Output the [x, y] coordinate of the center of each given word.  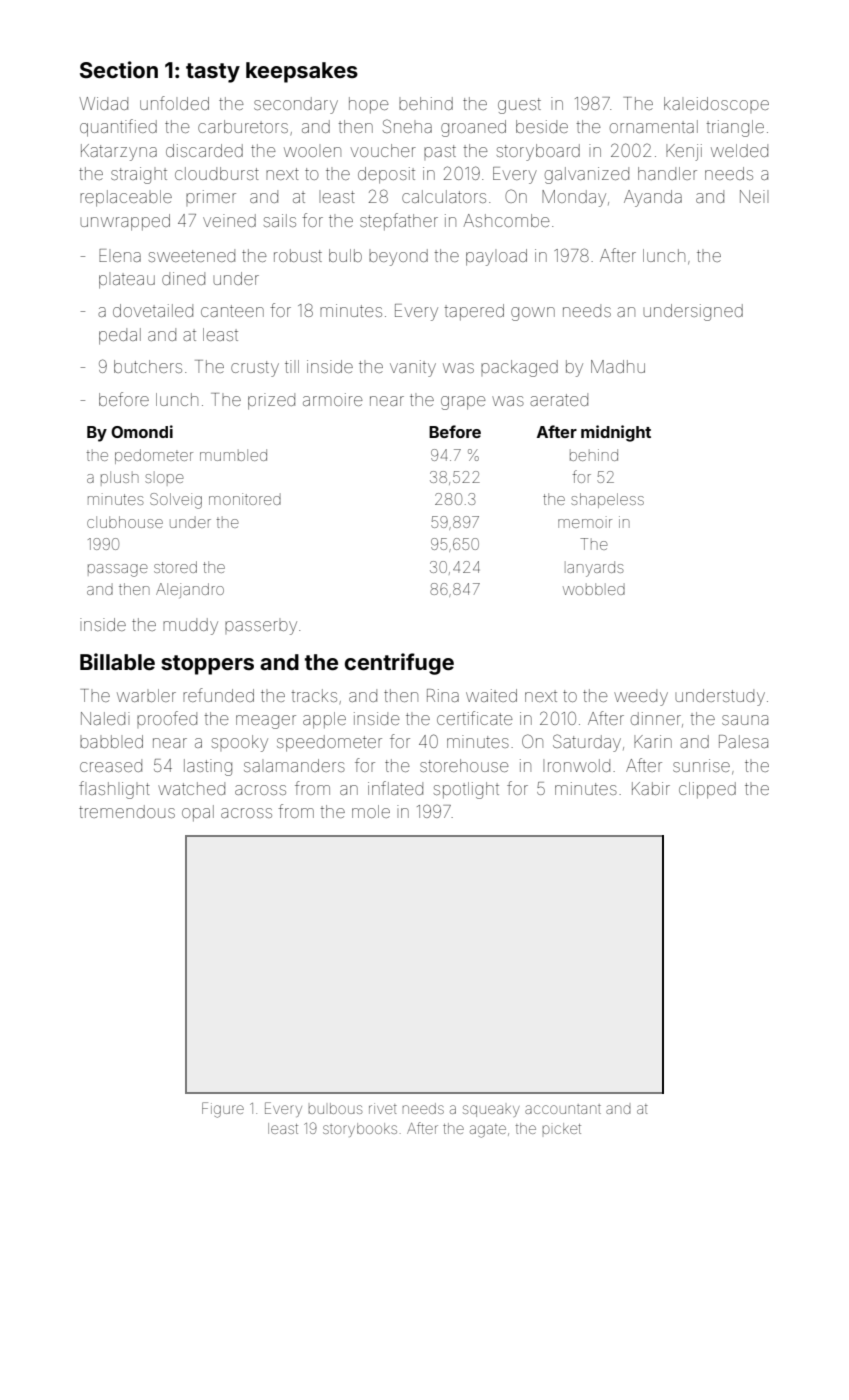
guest [519, 106]
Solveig [176, 501]
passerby [261, 628]
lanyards [595, 569]
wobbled [594, 589]
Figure [223, 1110]
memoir [585, 522]
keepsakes [302, 72]
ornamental [654, 126]
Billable [117, 661]
